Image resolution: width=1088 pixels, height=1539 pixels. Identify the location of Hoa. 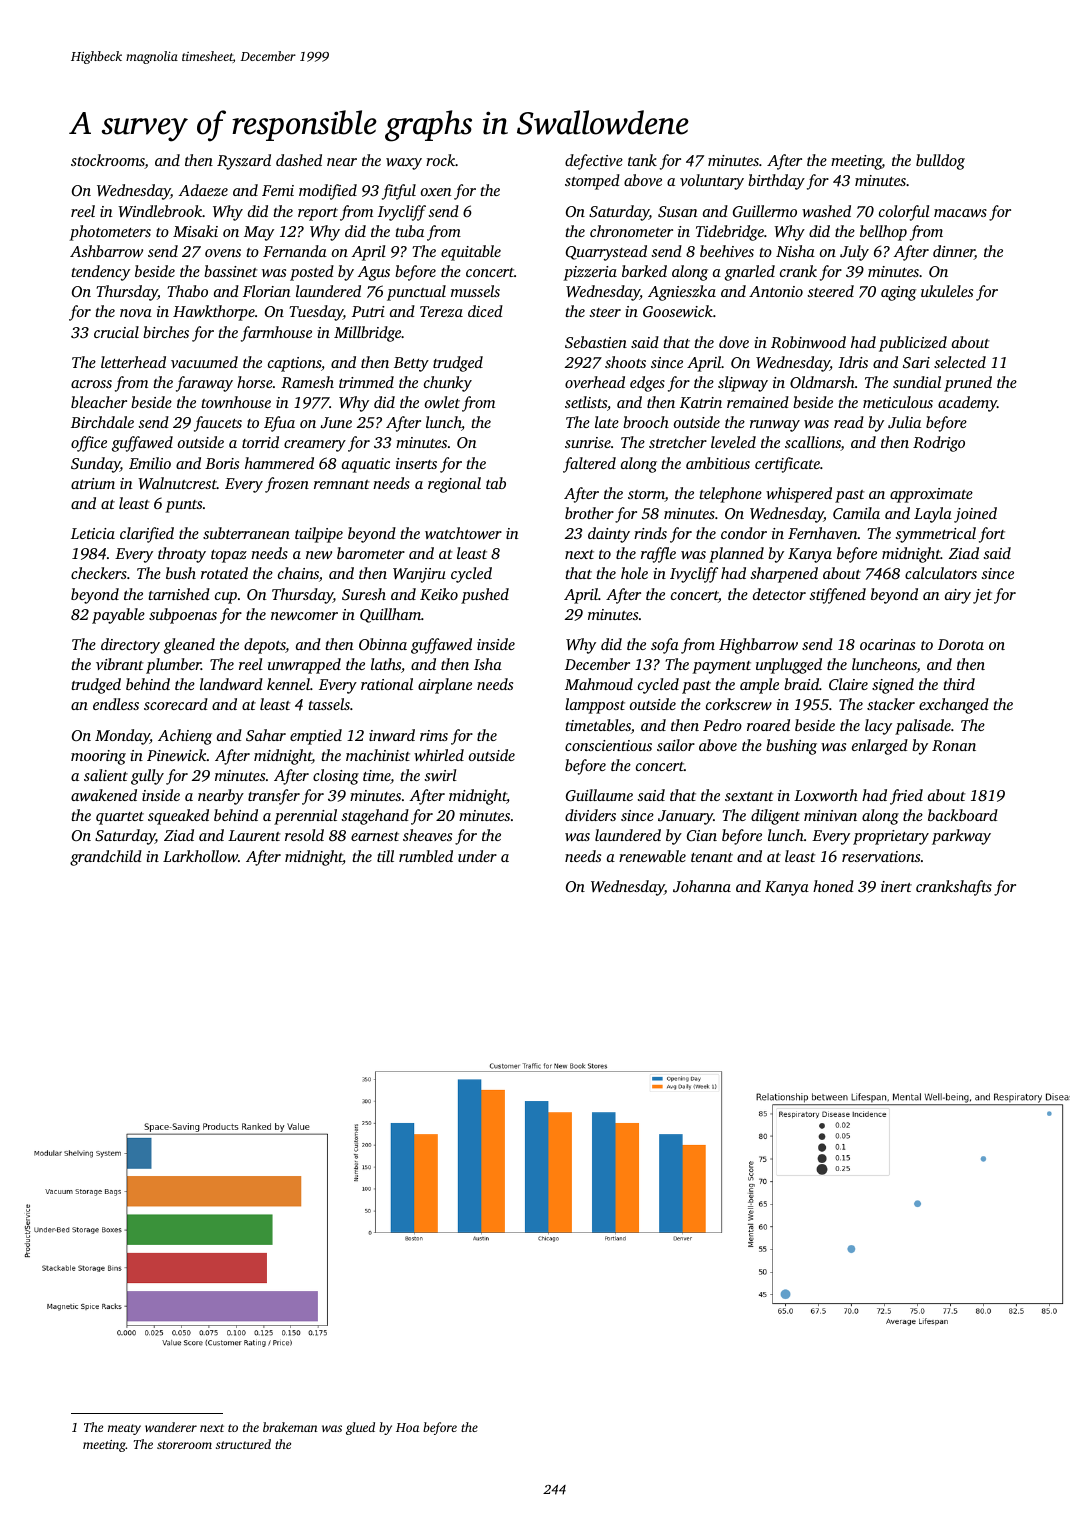
(407, 1427).
